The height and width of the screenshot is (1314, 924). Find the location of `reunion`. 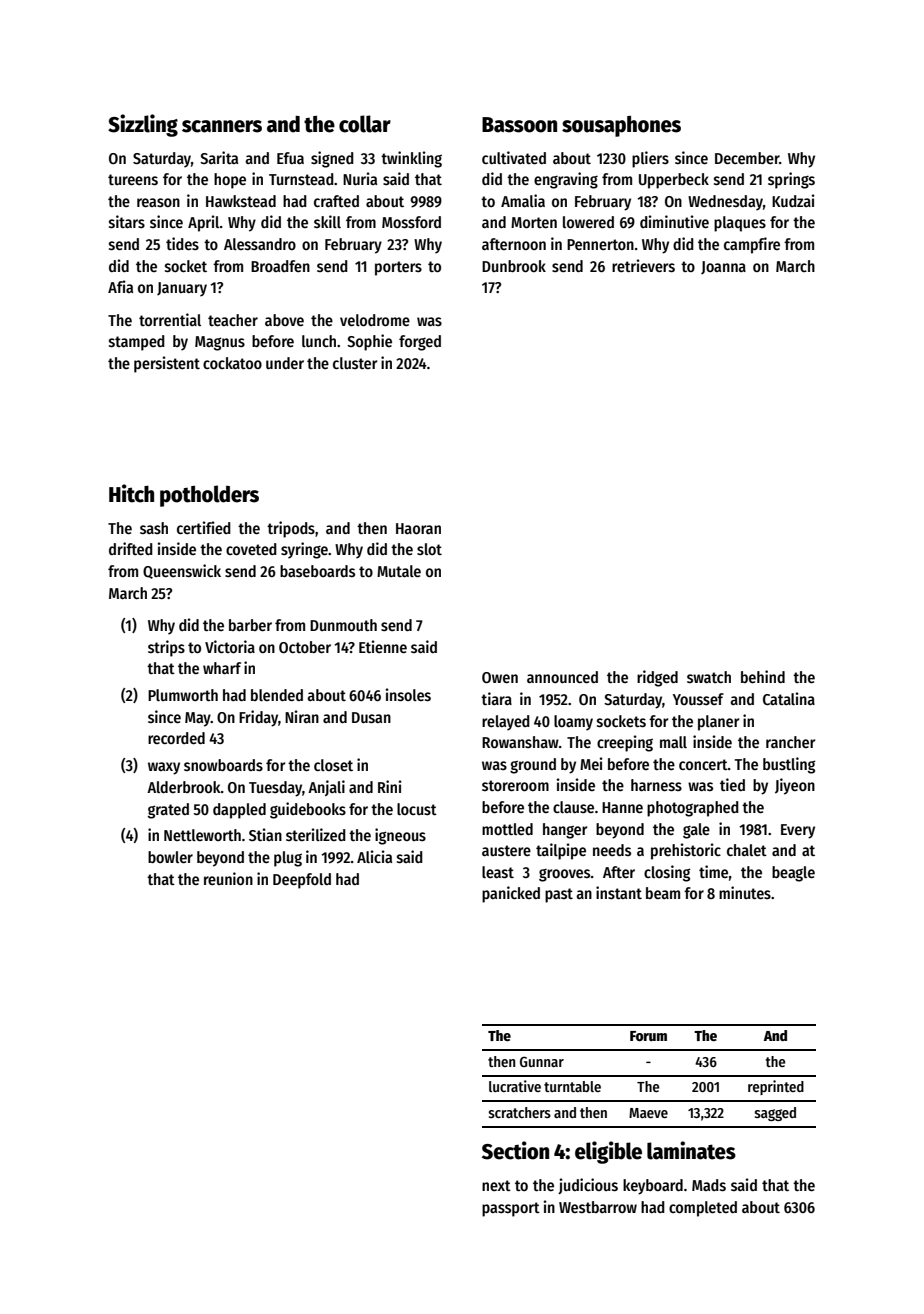

reunion is located at coordinates (228, 878).
